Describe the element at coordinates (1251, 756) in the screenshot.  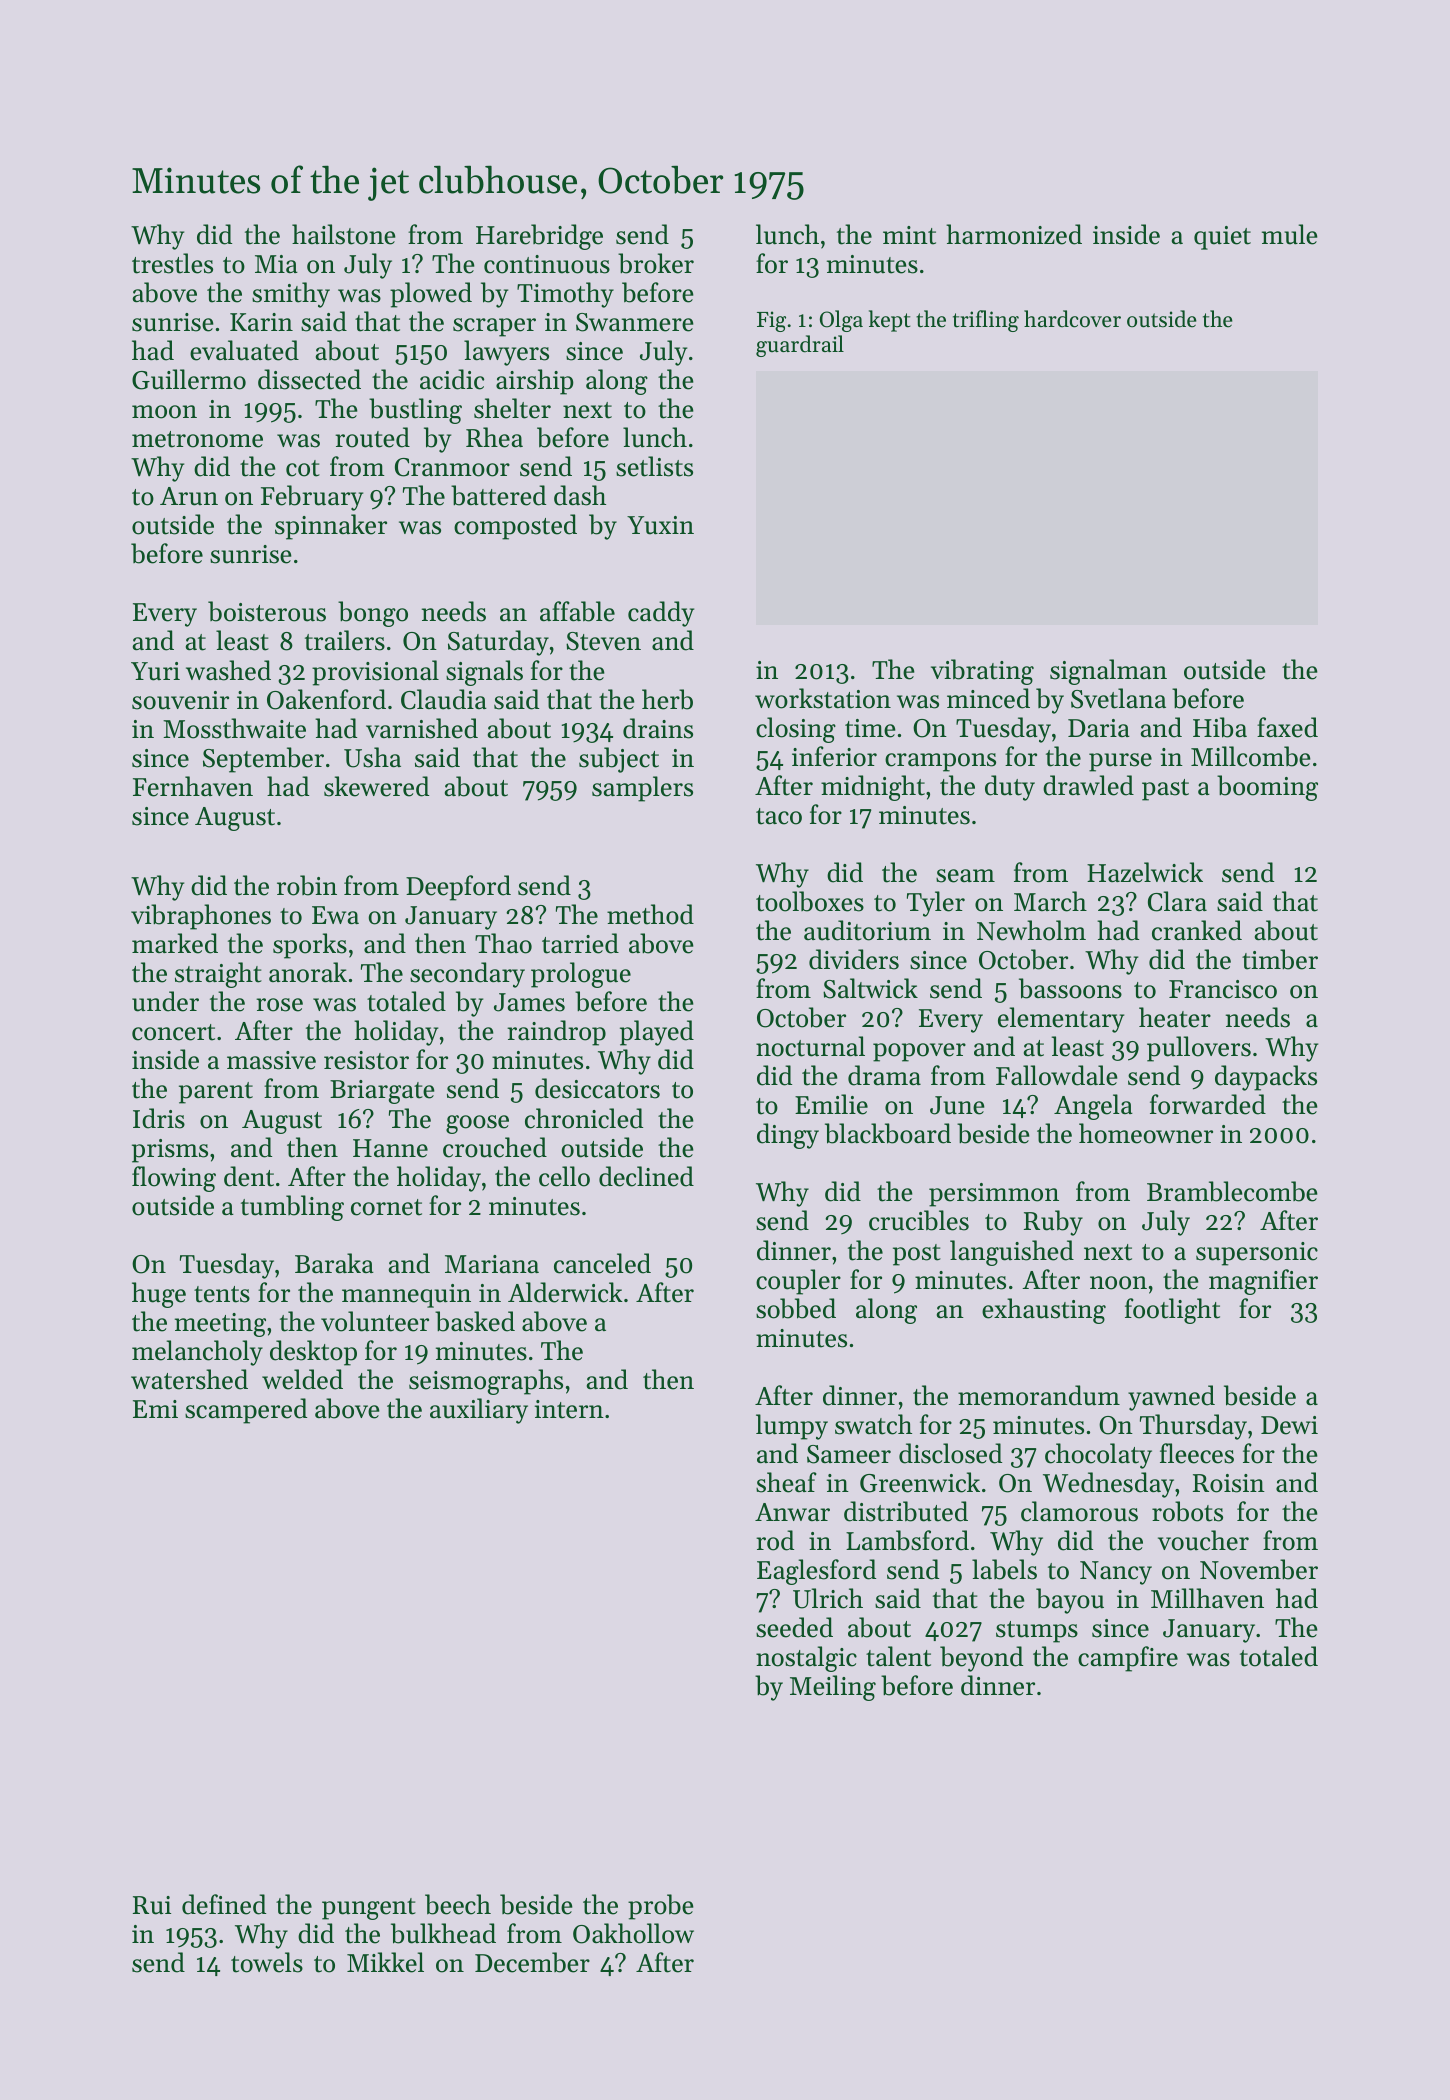
I see `Millcombe` at that location.
